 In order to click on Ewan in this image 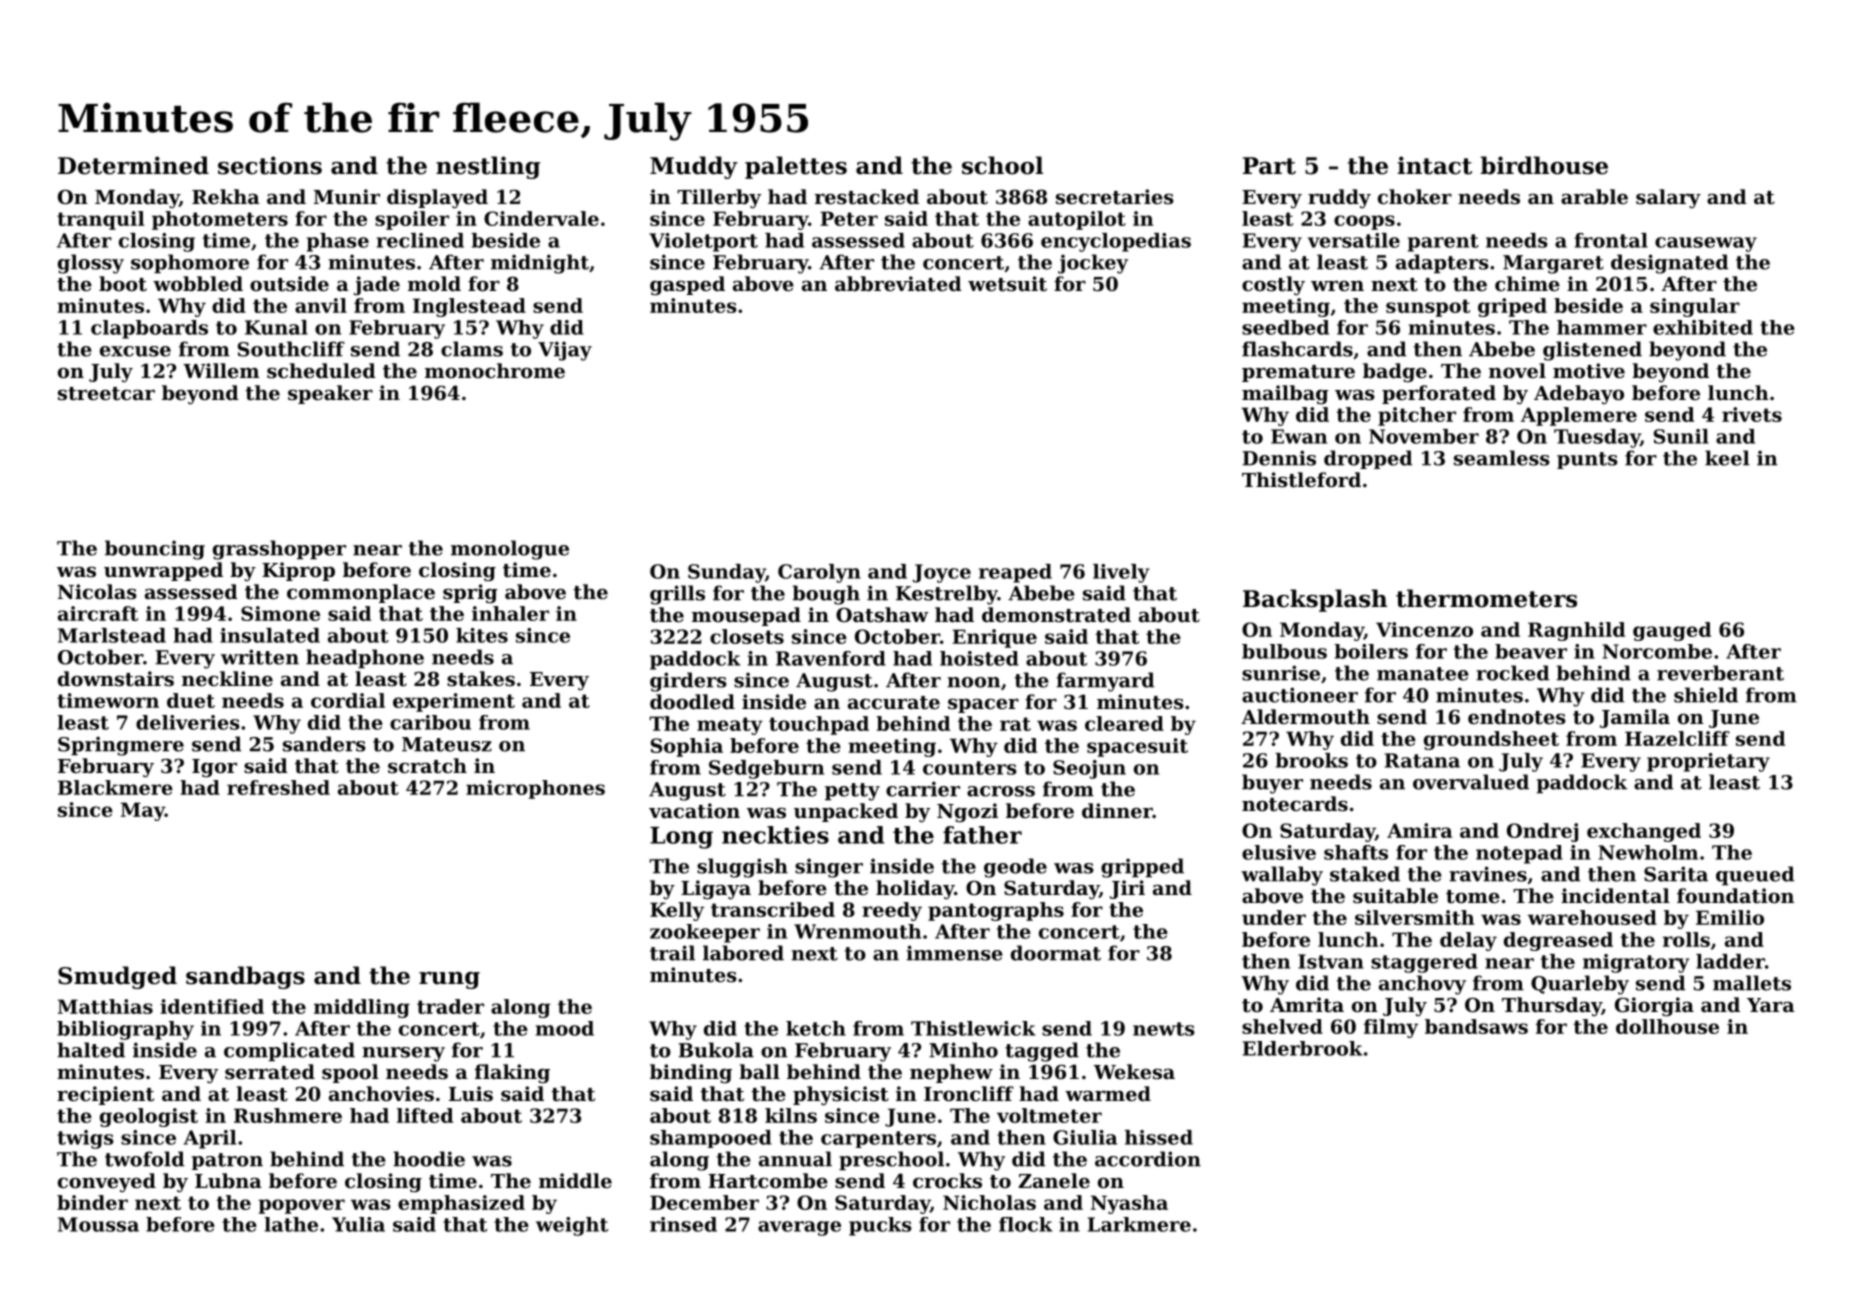, I will do `click(1299, 436)`.
